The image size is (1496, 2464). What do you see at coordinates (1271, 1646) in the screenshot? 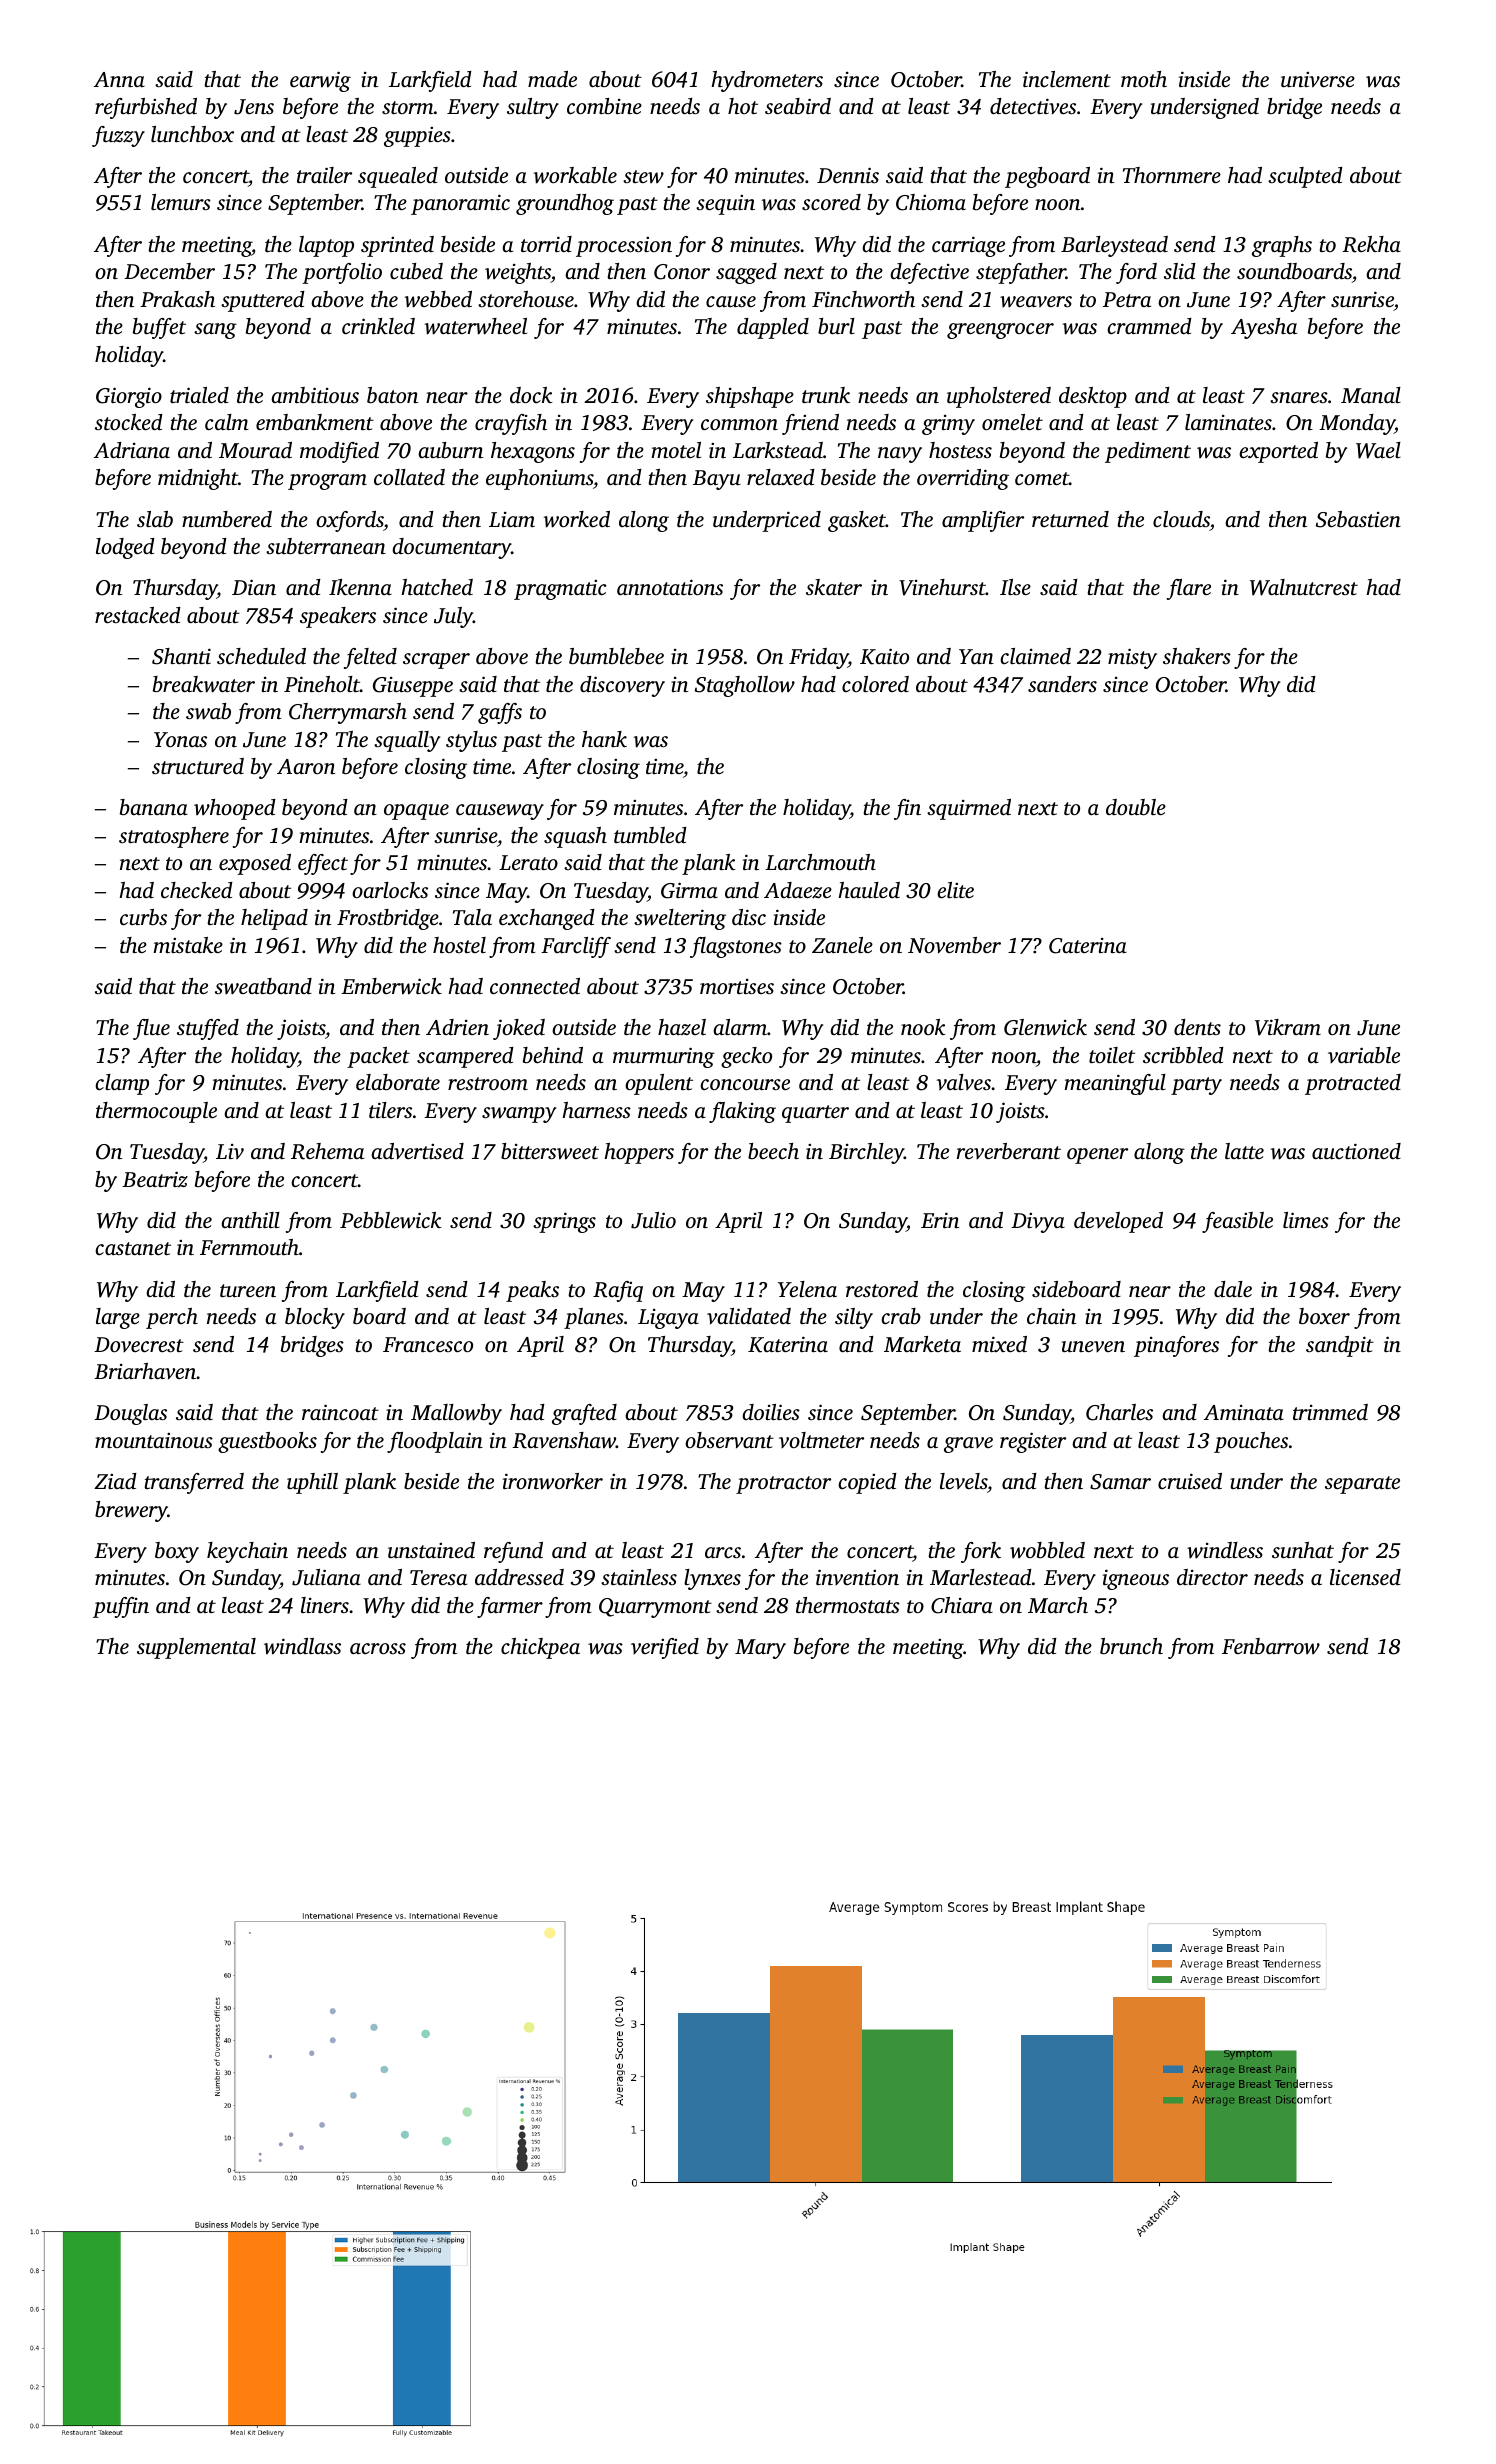
I see `Fenbarrow` at bounding box center [1271, 1646].
